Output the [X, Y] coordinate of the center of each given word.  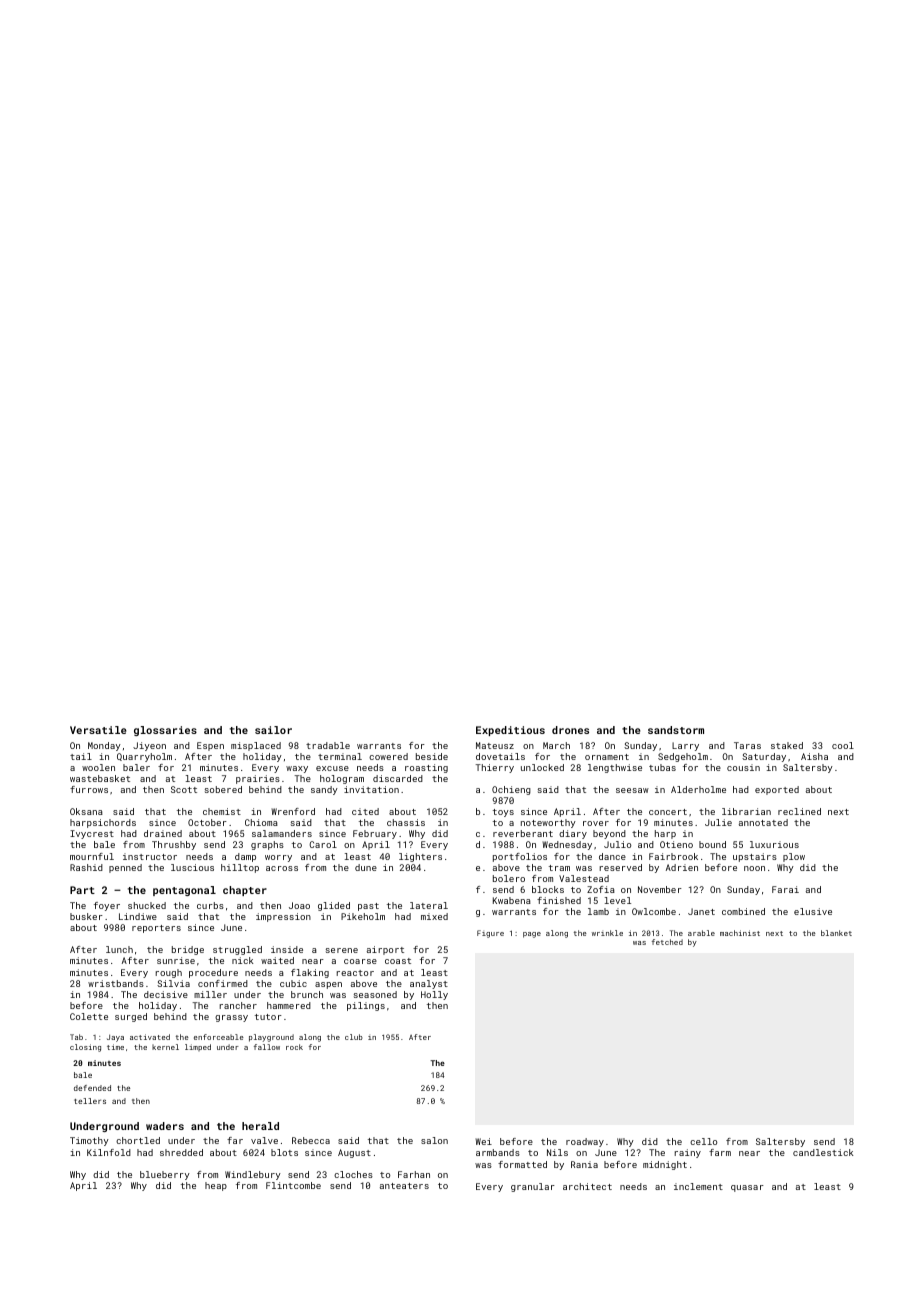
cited [365, 811]
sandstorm [676, 730]
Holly [434, 995]
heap [216, 1186]
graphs [267, 845]
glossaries [165, 731]
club [354, 1037]
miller [210, 994]
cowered [388, 756]
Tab [76, 1037]
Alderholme [698, 789]
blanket [836, 933]
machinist [740, 933]
